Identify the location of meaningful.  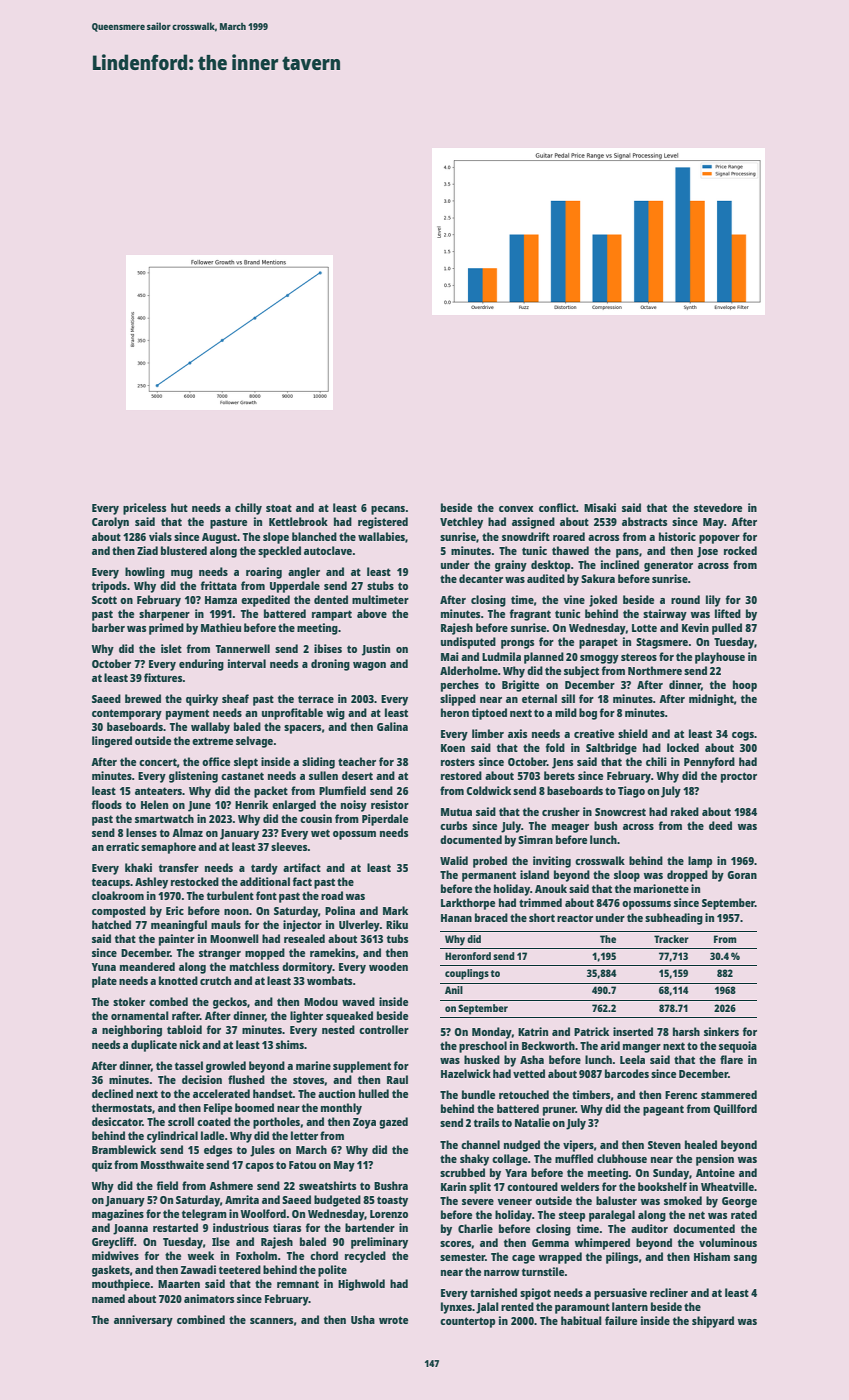
(179, 926).
